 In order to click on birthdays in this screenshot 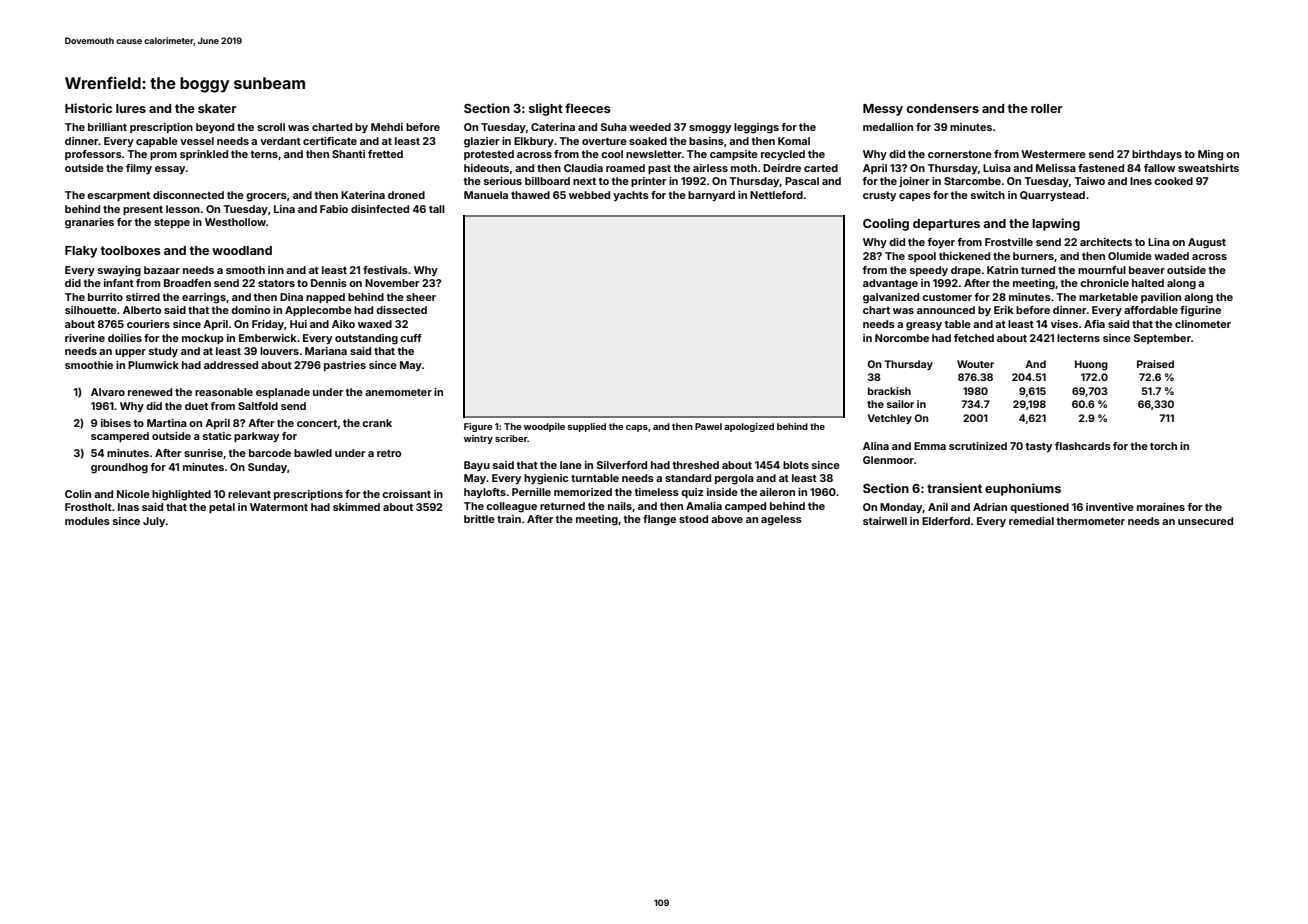, I will do `click(1157, 155)`.
